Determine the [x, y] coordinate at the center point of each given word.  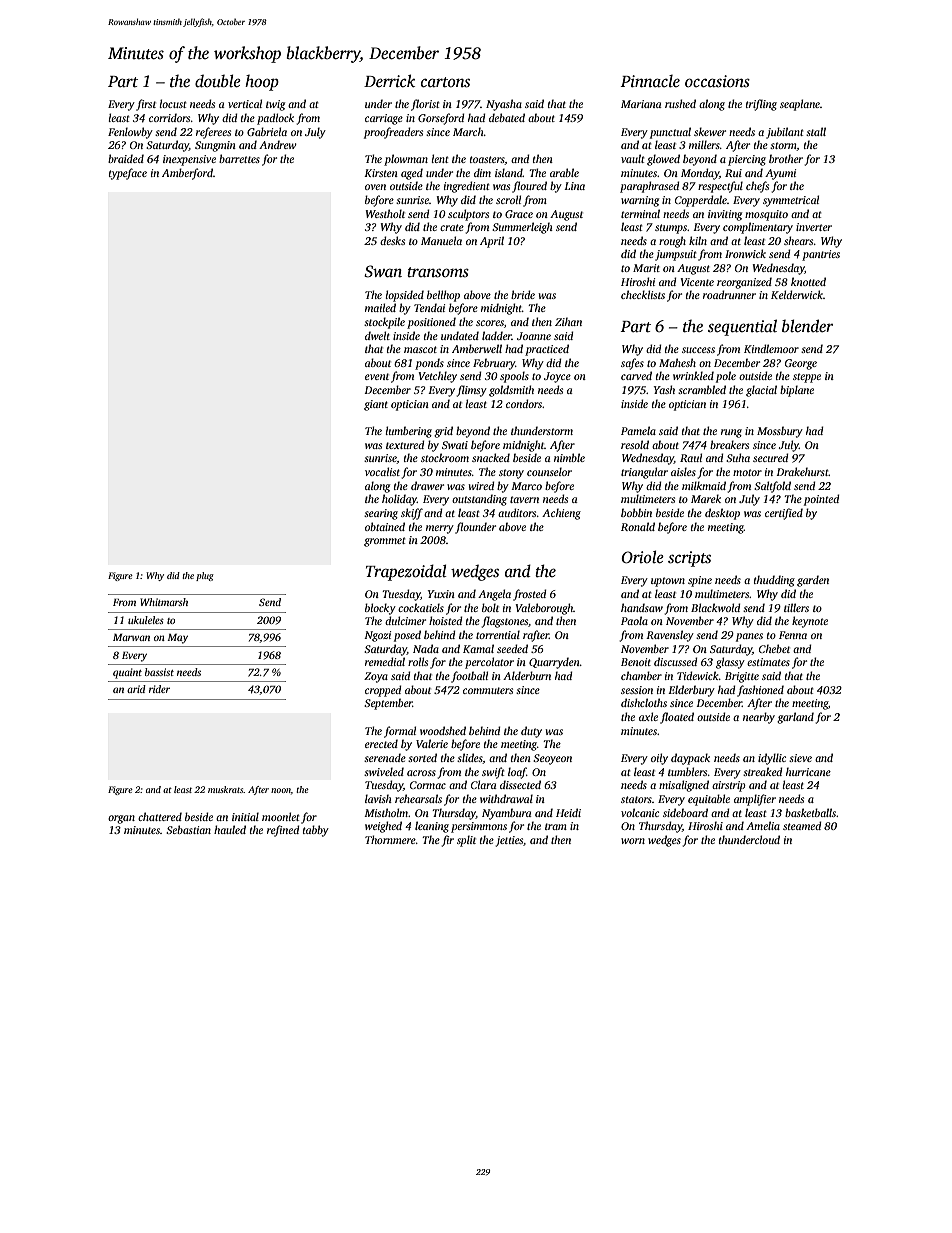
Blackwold [716, 607]
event [377, 376]
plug [205, 576]
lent [440, 158]
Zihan [568, 321]
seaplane [800, 105]
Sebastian [188, 829]
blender [807, 326]
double [218, 81]
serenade [385, 757]
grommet [385, 542]
